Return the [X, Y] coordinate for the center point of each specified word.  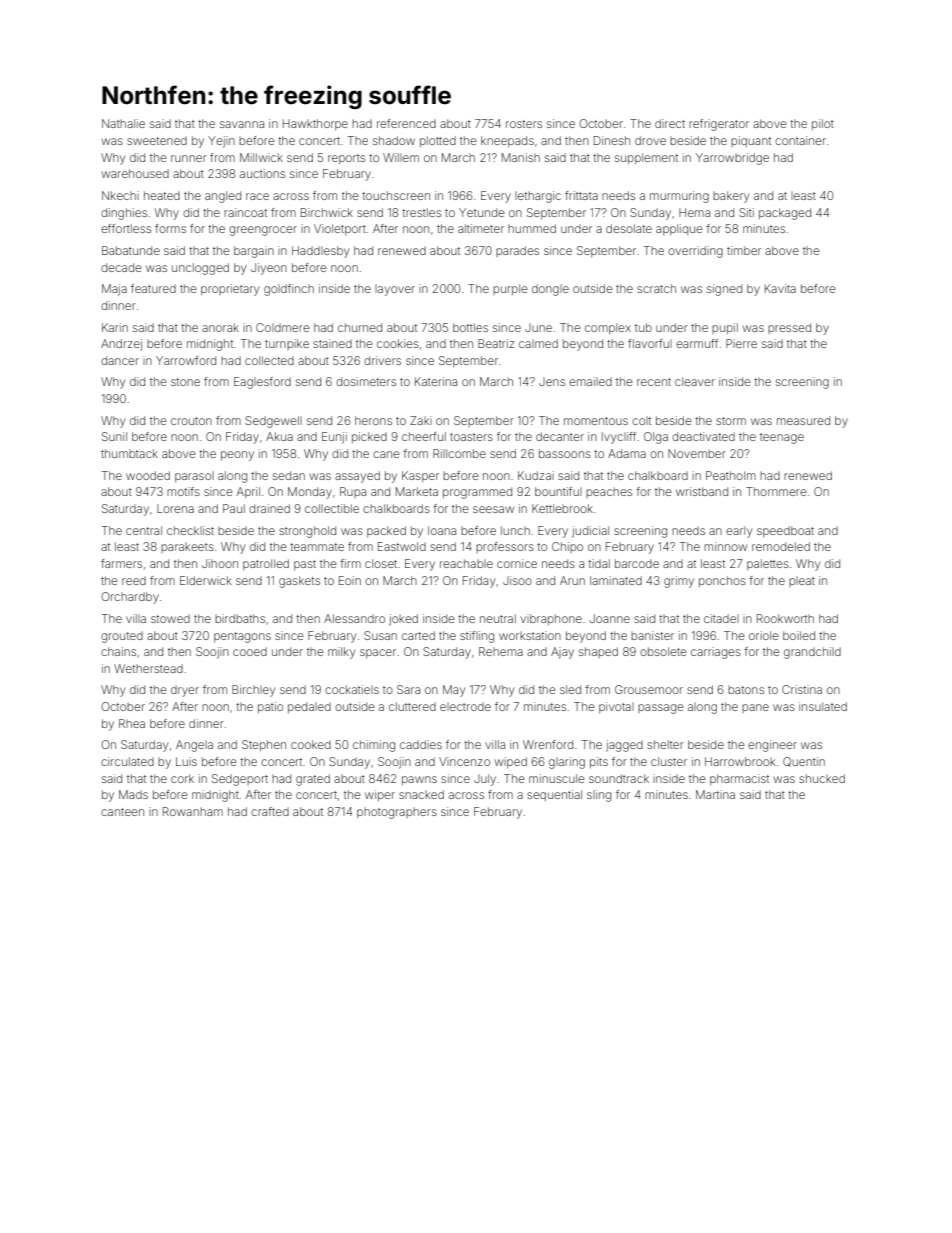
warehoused [135, 173]
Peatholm [731, 475]
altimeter [481, 228]
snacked [421, 794]
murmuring [679, 197]
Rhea [132, 723]
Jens [552, 381]
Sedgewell [273, 422]
